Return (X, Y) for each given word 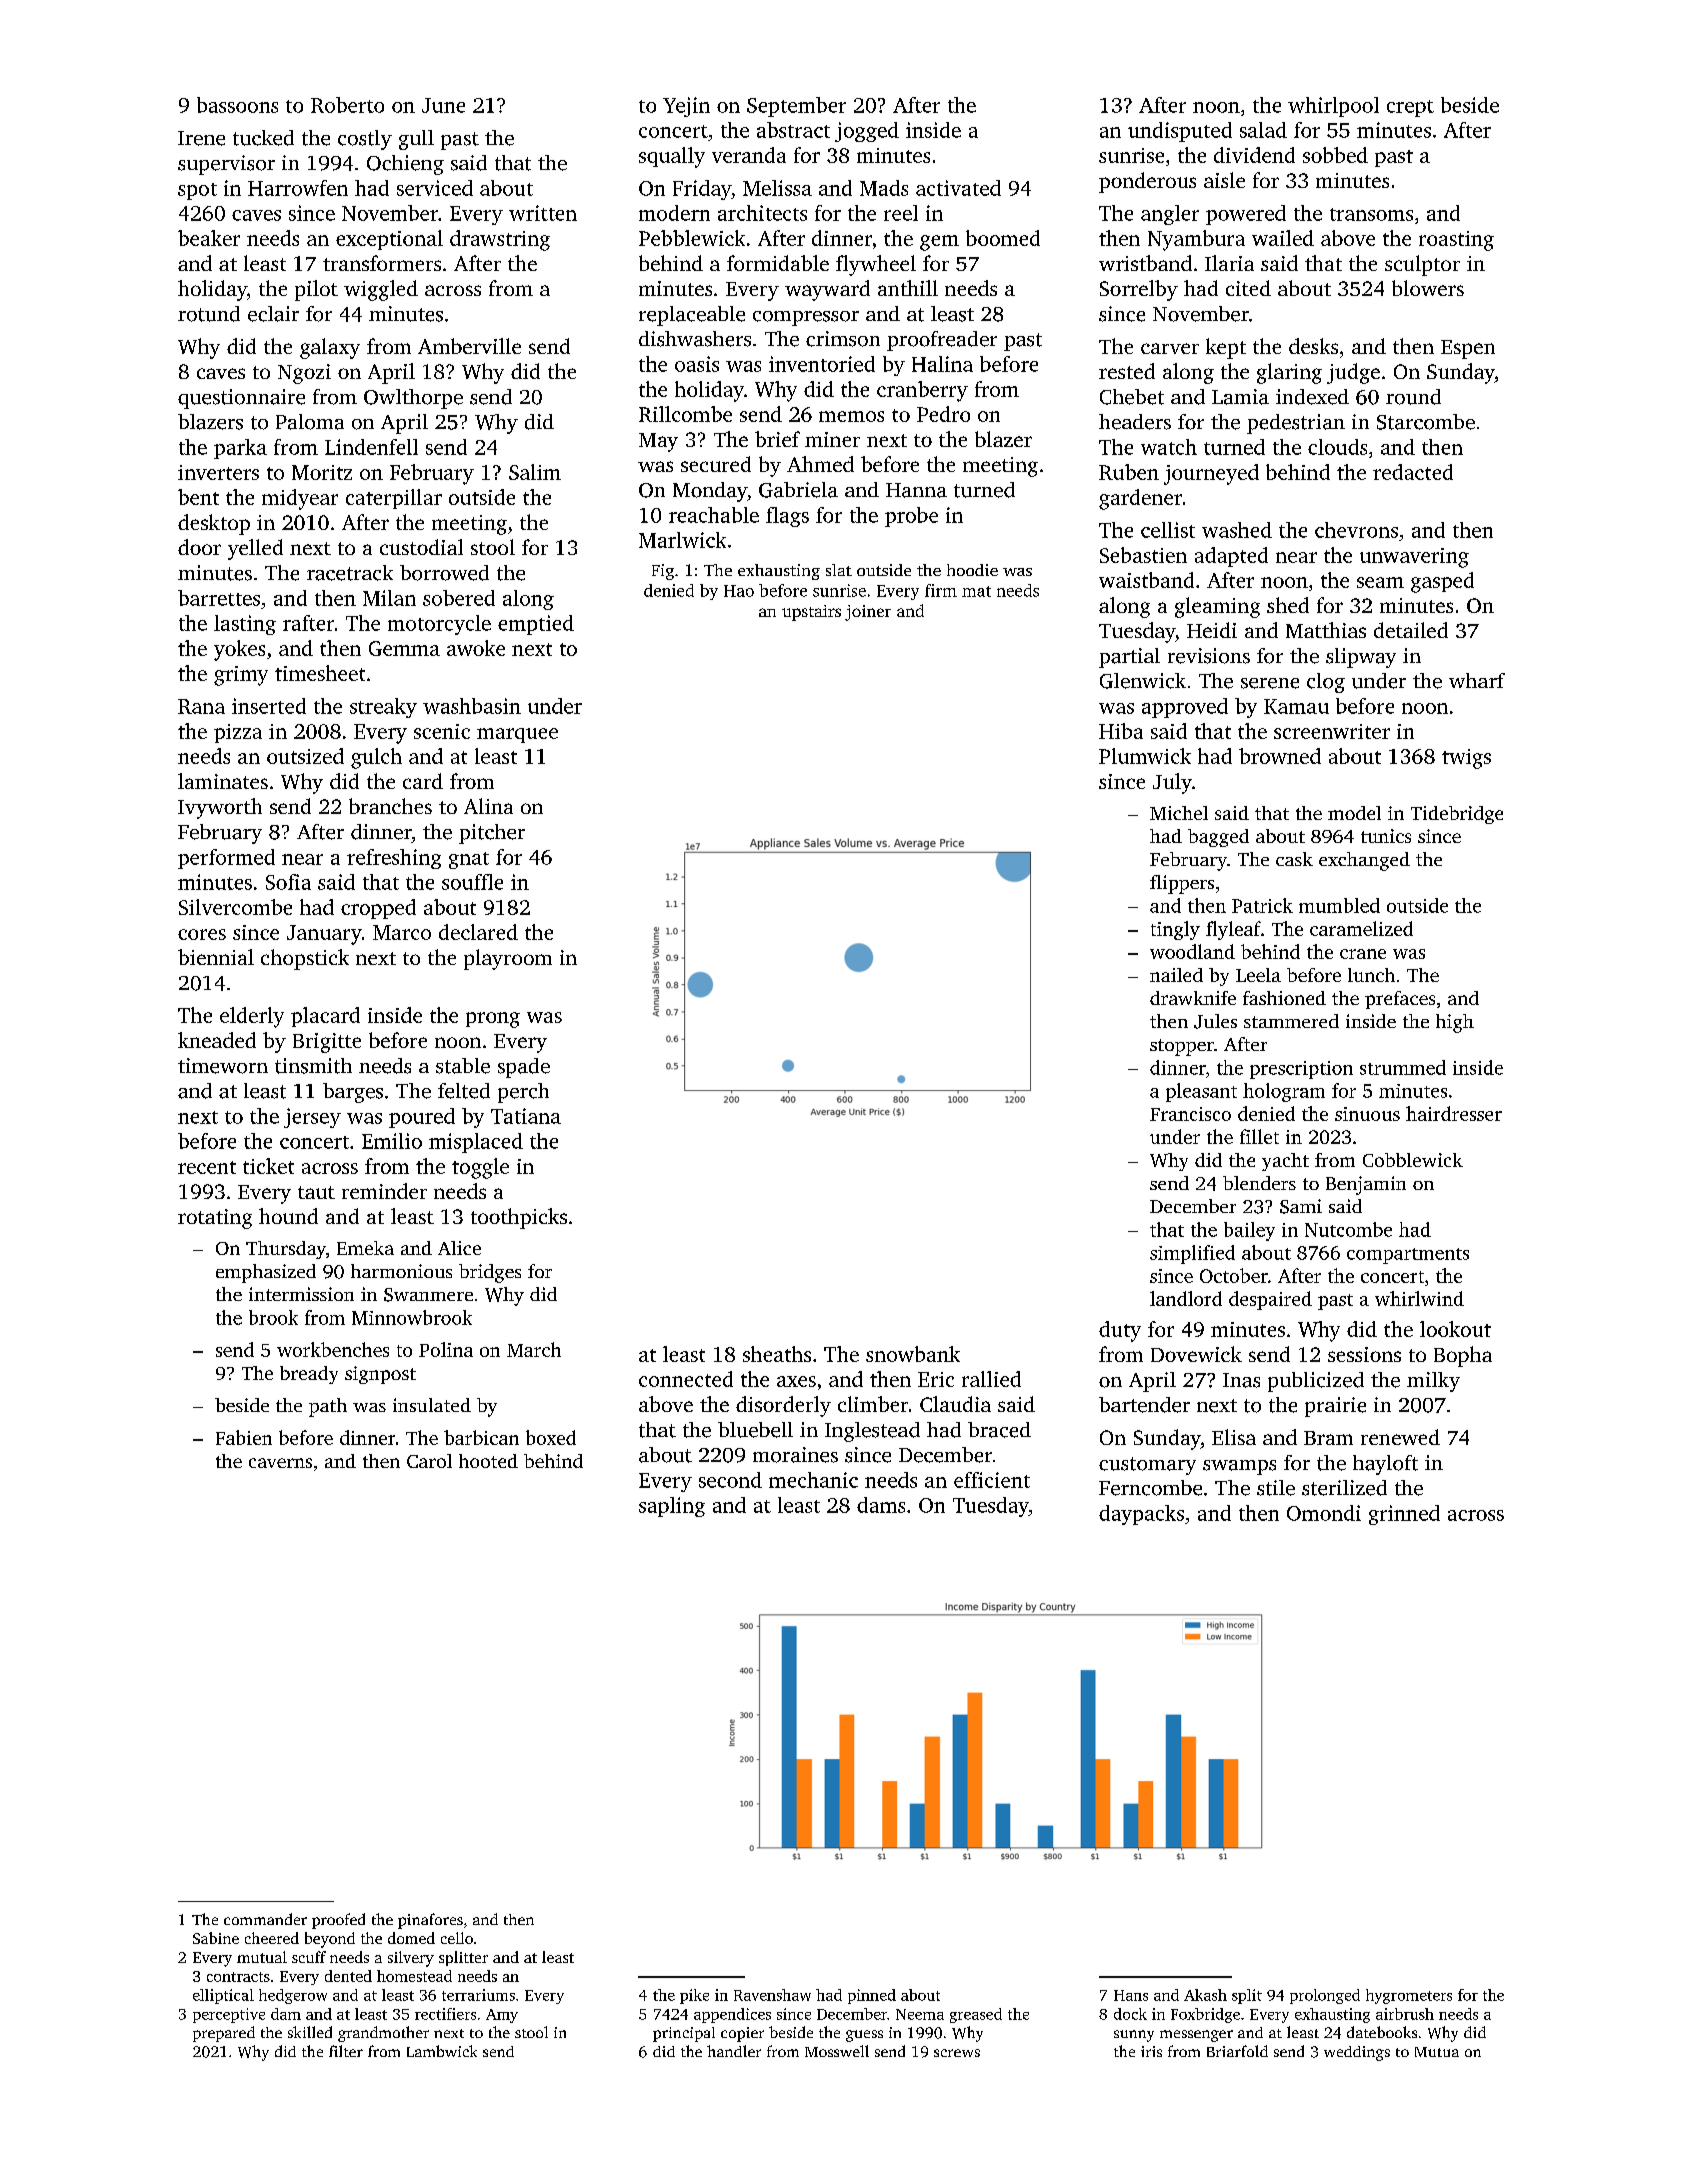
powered (1246, 215)
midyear (300, 499)
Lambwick (442, 2051)
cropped (378, 909)
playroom (508, 959)
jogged (867, 132)
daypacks (1141, 1515)
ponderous (1147, 182)
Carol (429, 1461)
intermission (301, 1294)
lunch (1371, 975)
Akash (1205, 1995)
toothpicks (519, 1218)
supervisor (226, 165)
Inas (1241, 1380)
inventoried (822, 364)
